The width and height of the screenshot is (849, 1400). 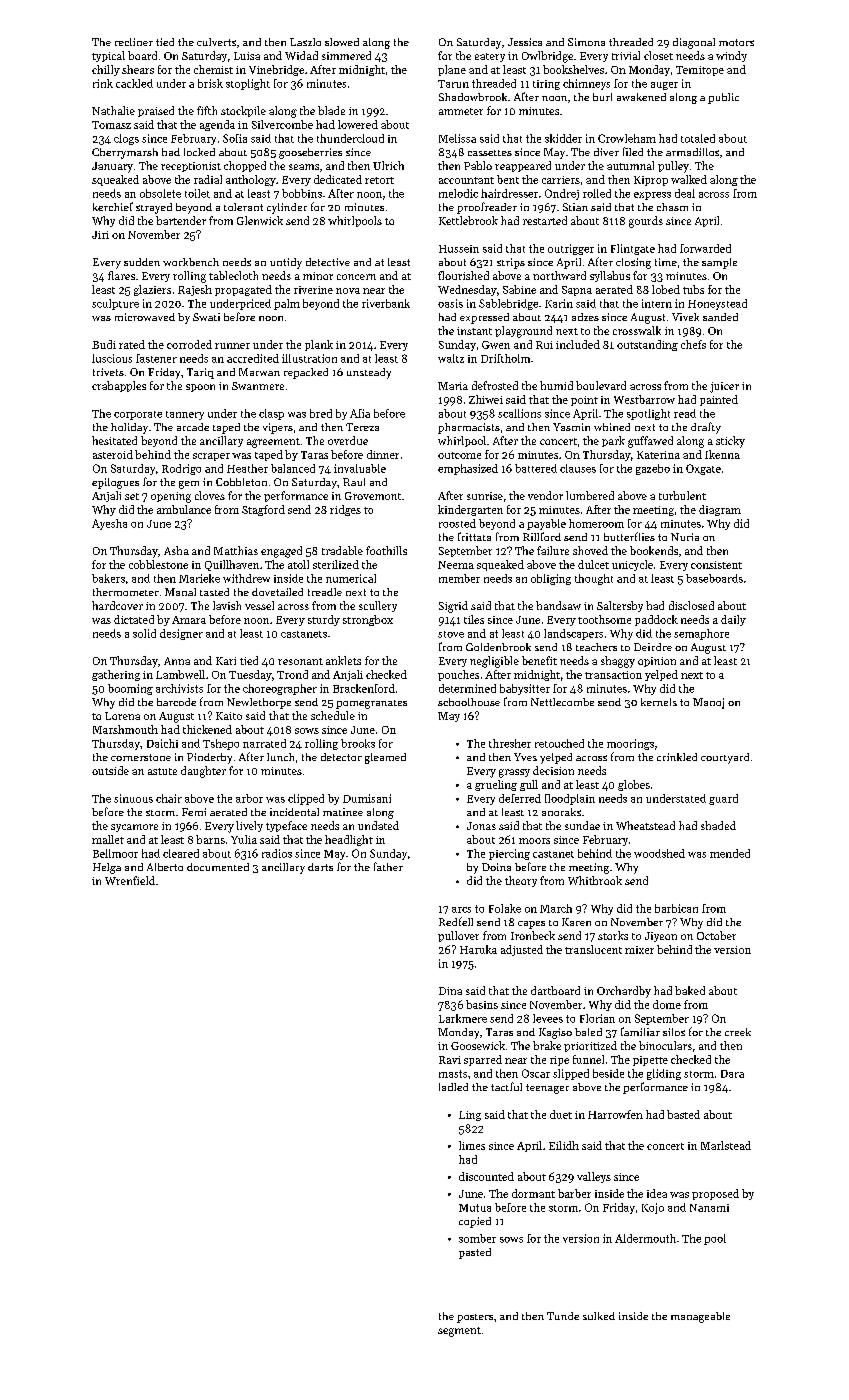 I want to click on posters, so click(x=475, y=1318).
